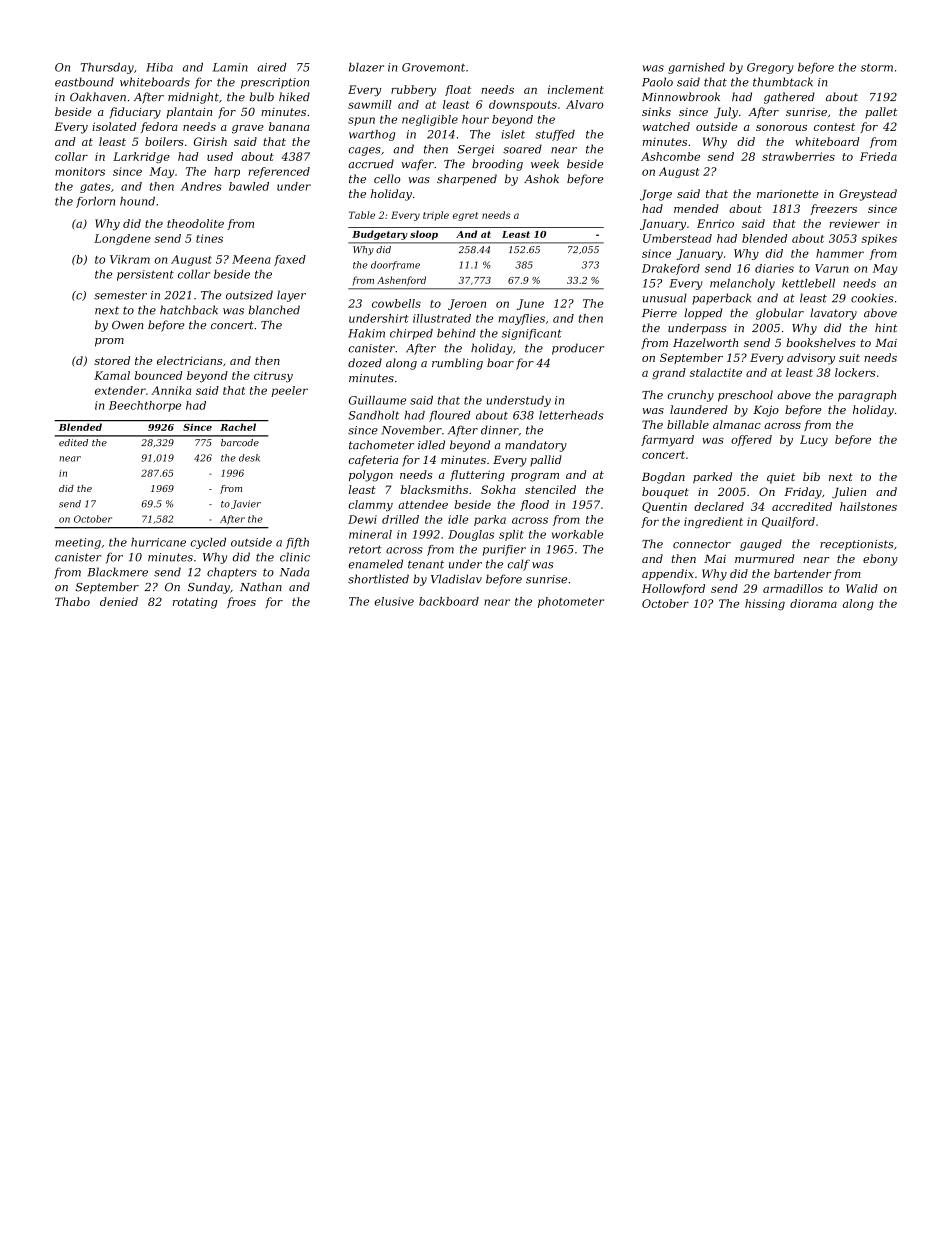 The image size is (952, 1233). What do you see at coordinates (371, 164) in the document?
I see `accrued` at bounding box center [371, 164].
